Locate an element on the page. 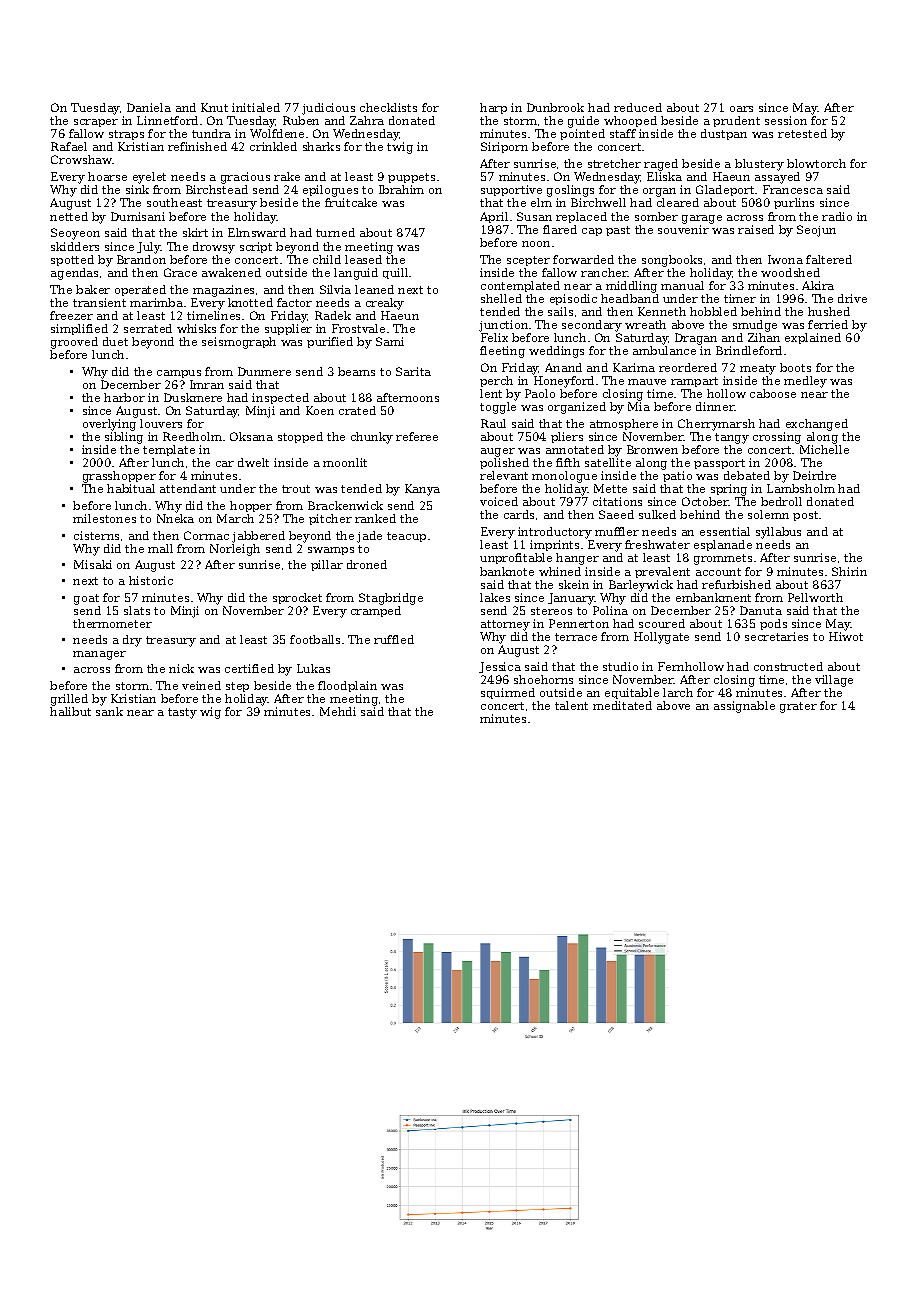 The image size is (924, 1308). syllabus is located at coordinates (778, 533).
